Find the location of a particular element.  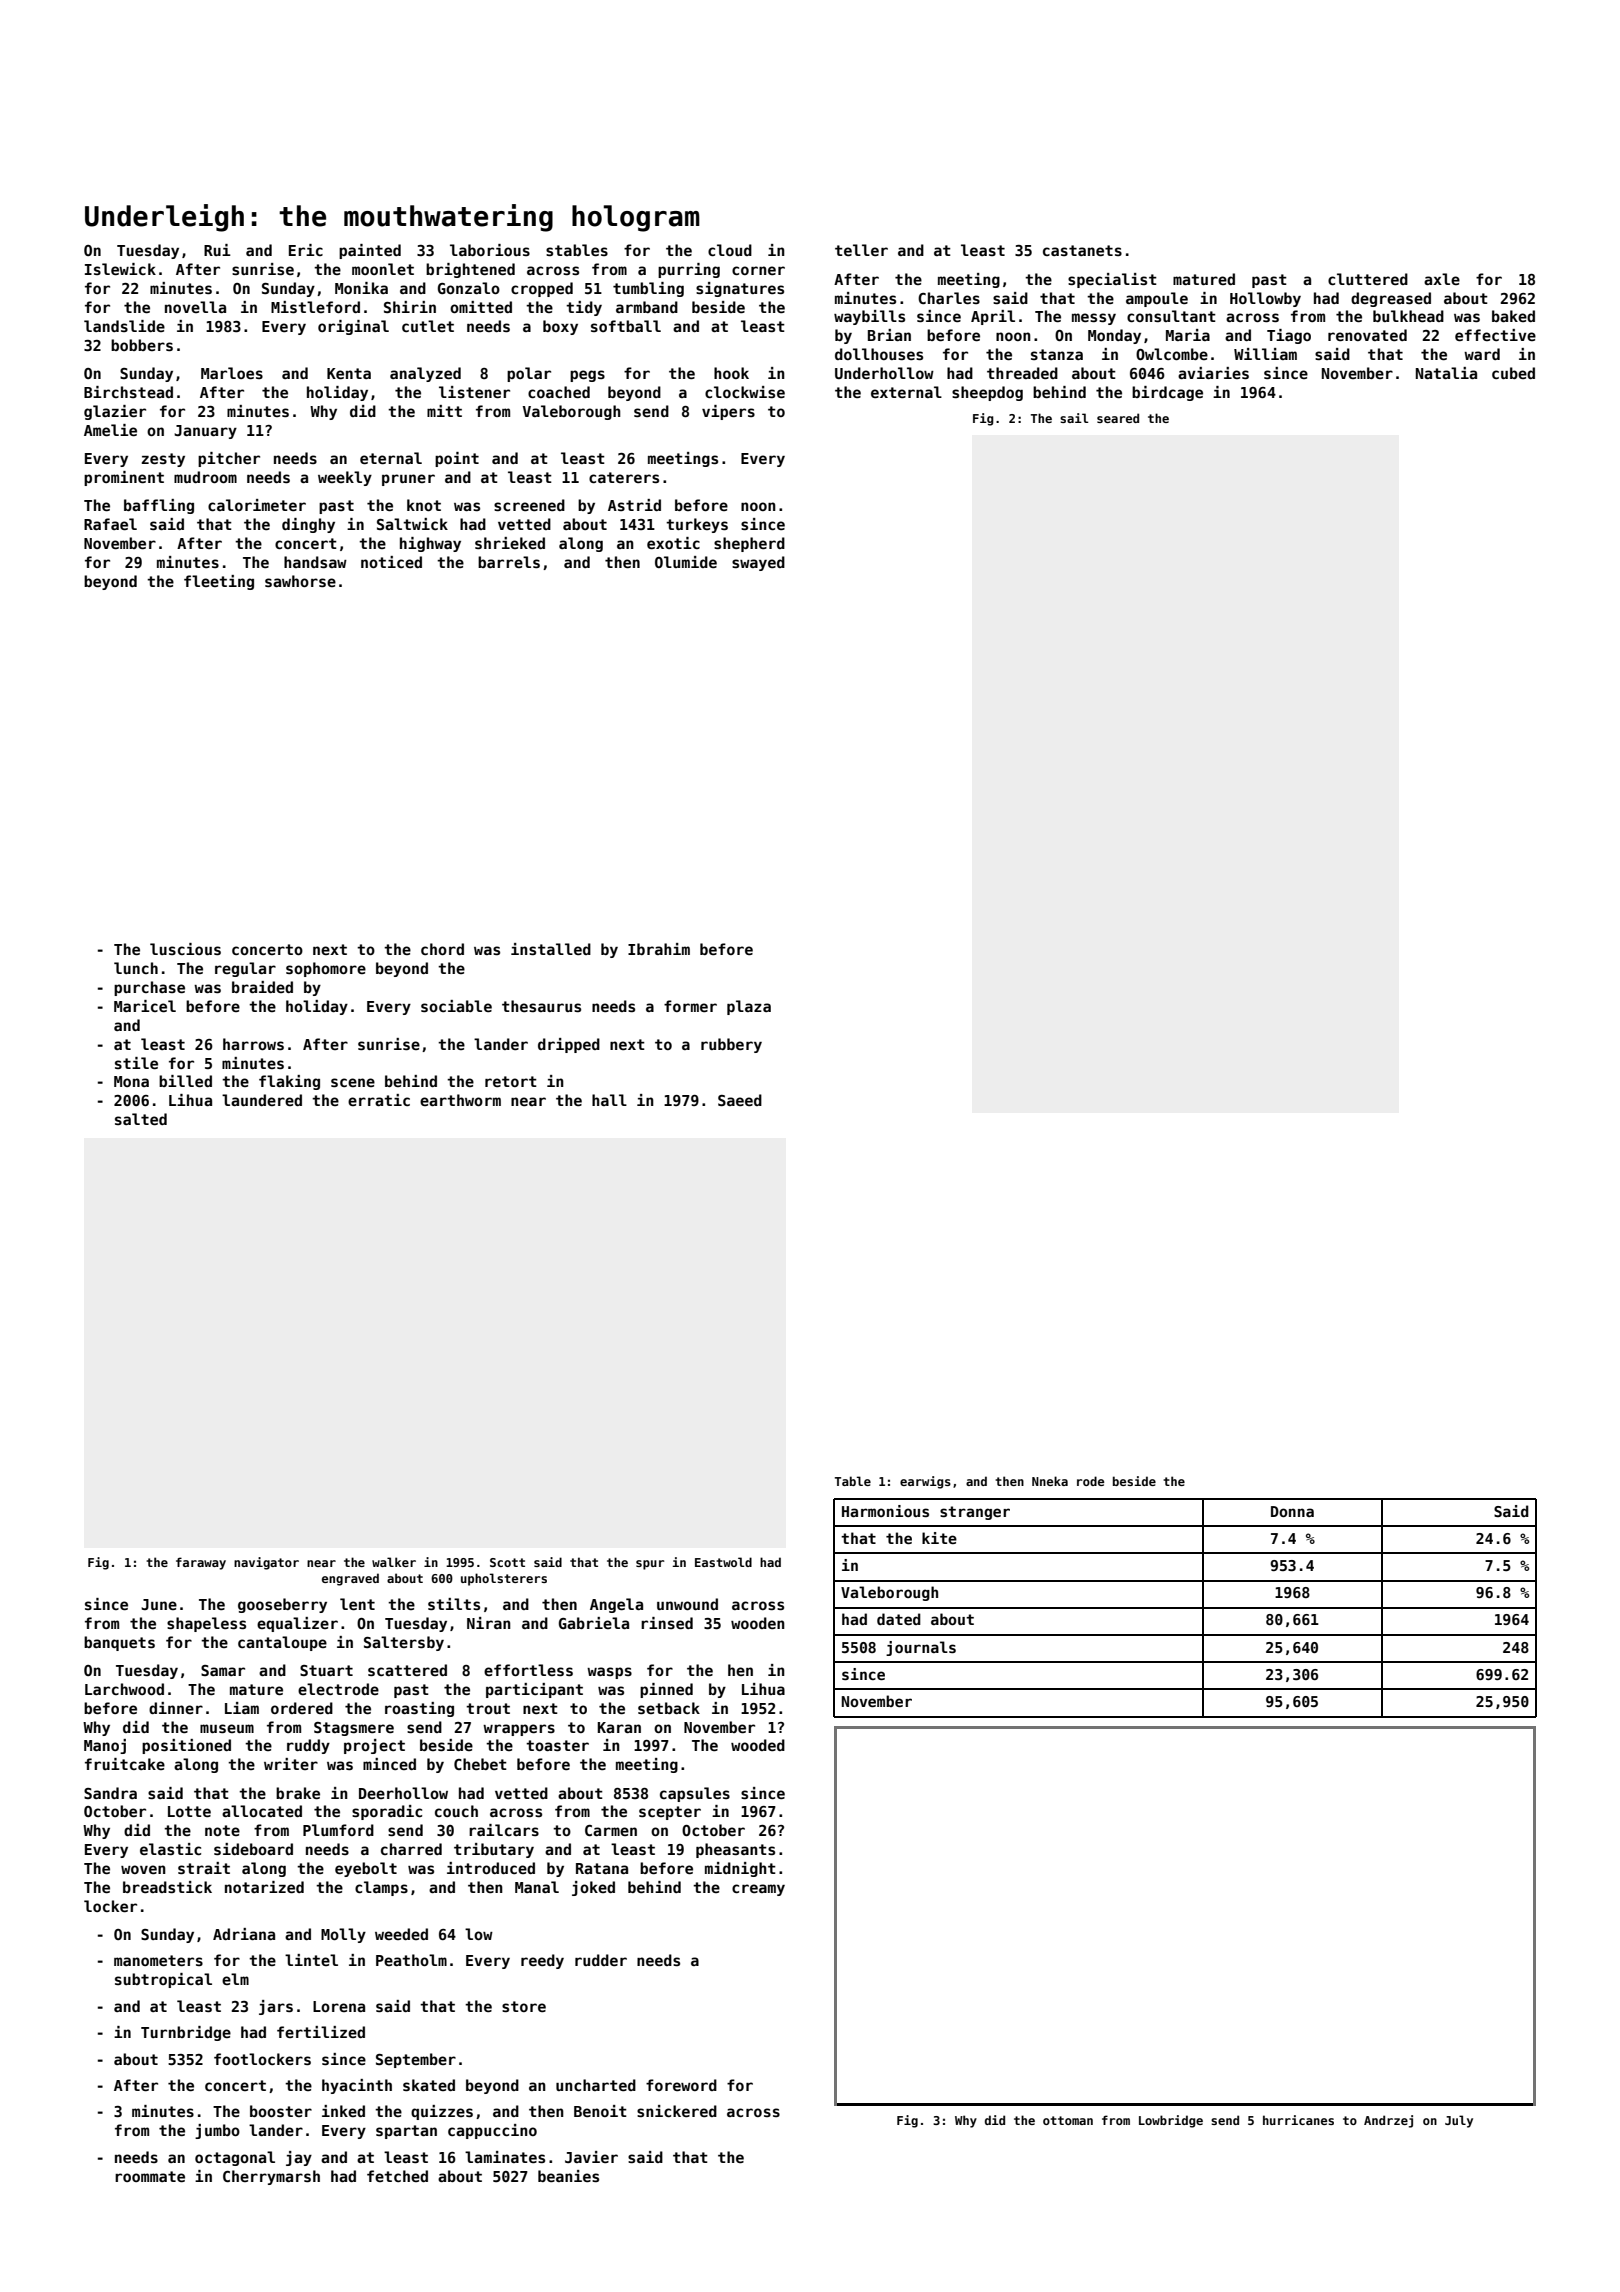

dinghy is located at coordinates (308, 525).
